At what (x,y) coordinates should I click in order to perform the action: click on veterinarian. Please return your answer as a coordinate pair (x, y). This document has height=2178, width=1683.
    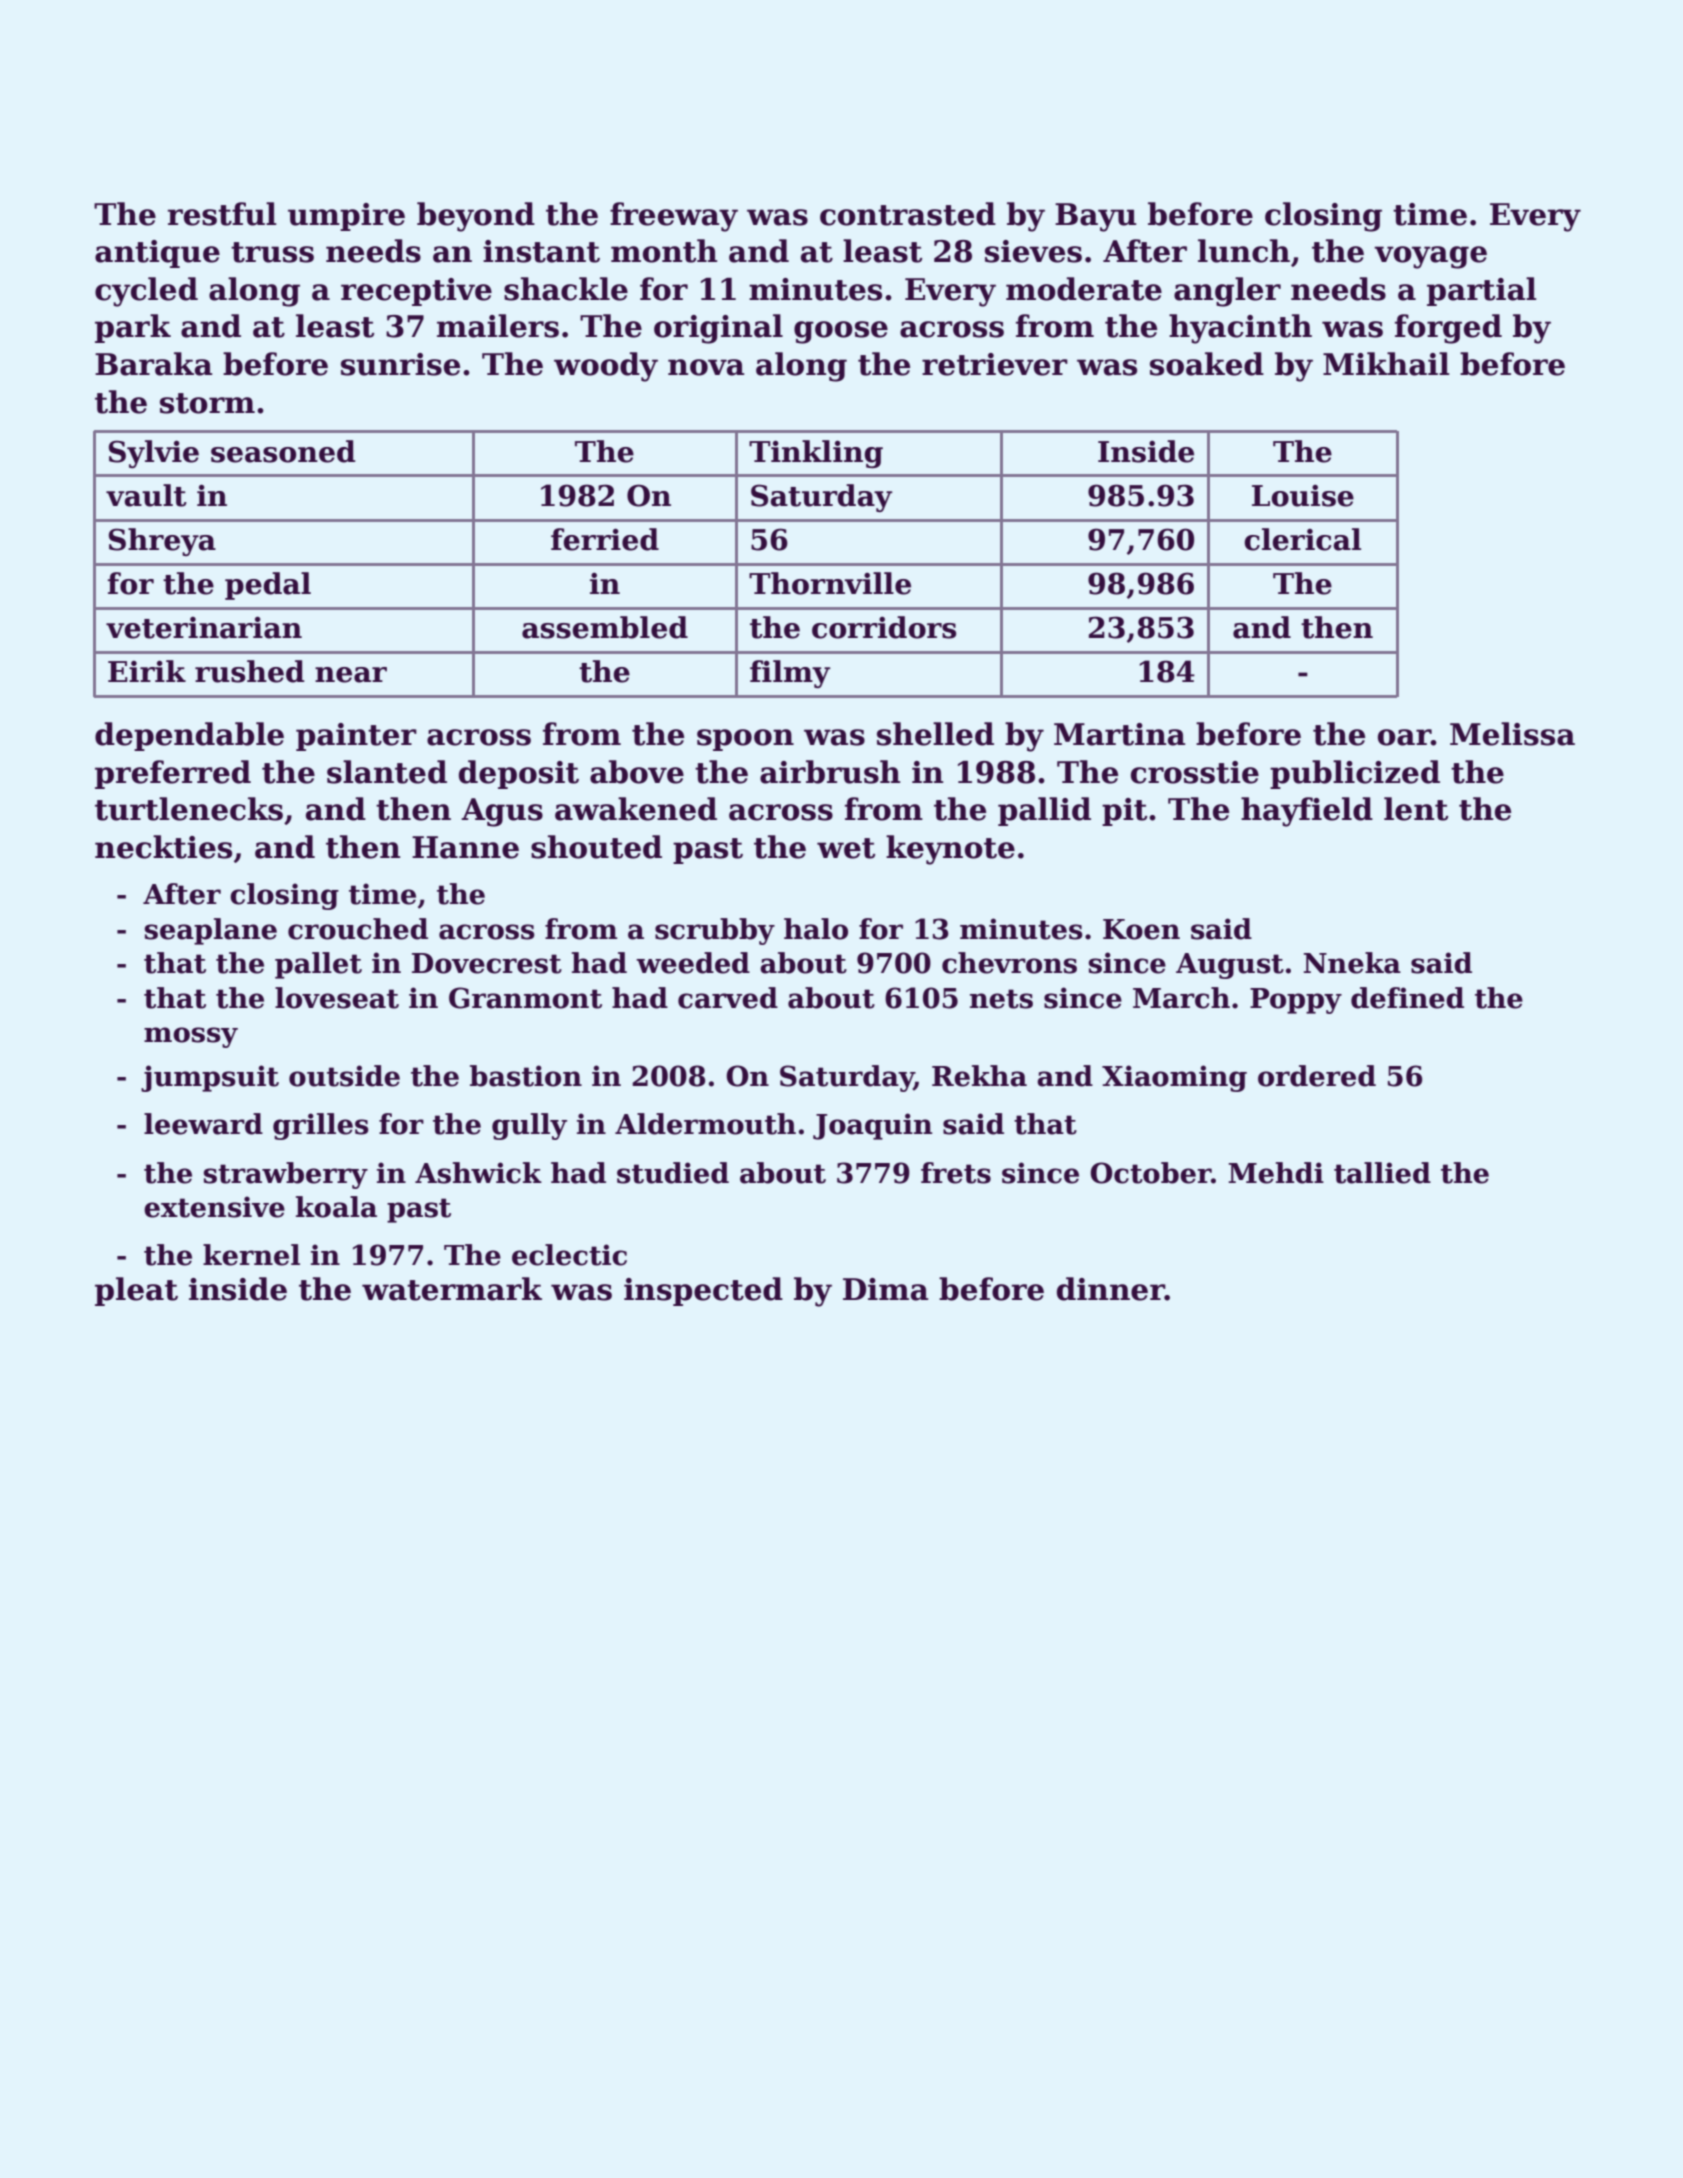
    Looking at the image, I should click on (204, 627).
